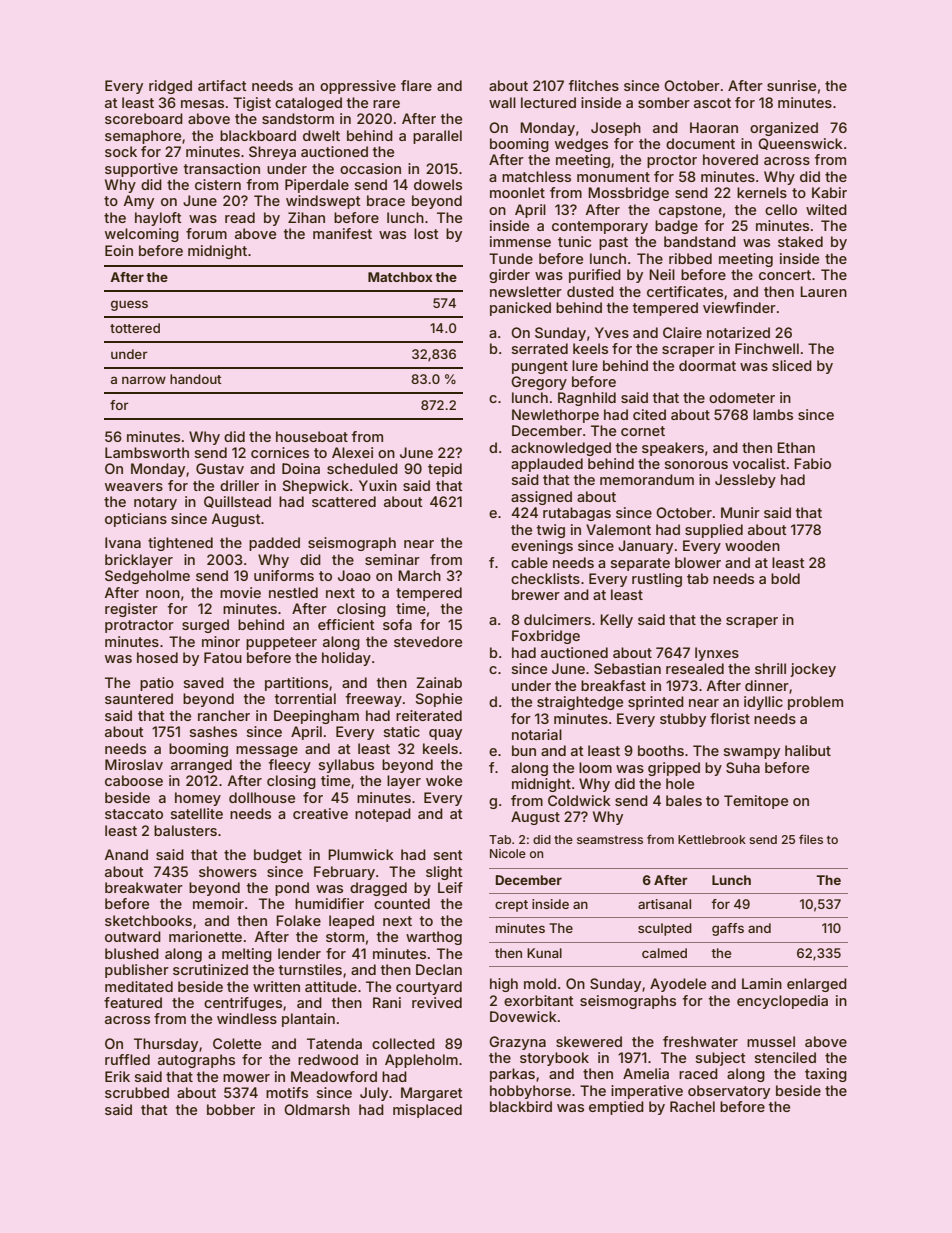  I want to click on sent, so click(448, 855).
